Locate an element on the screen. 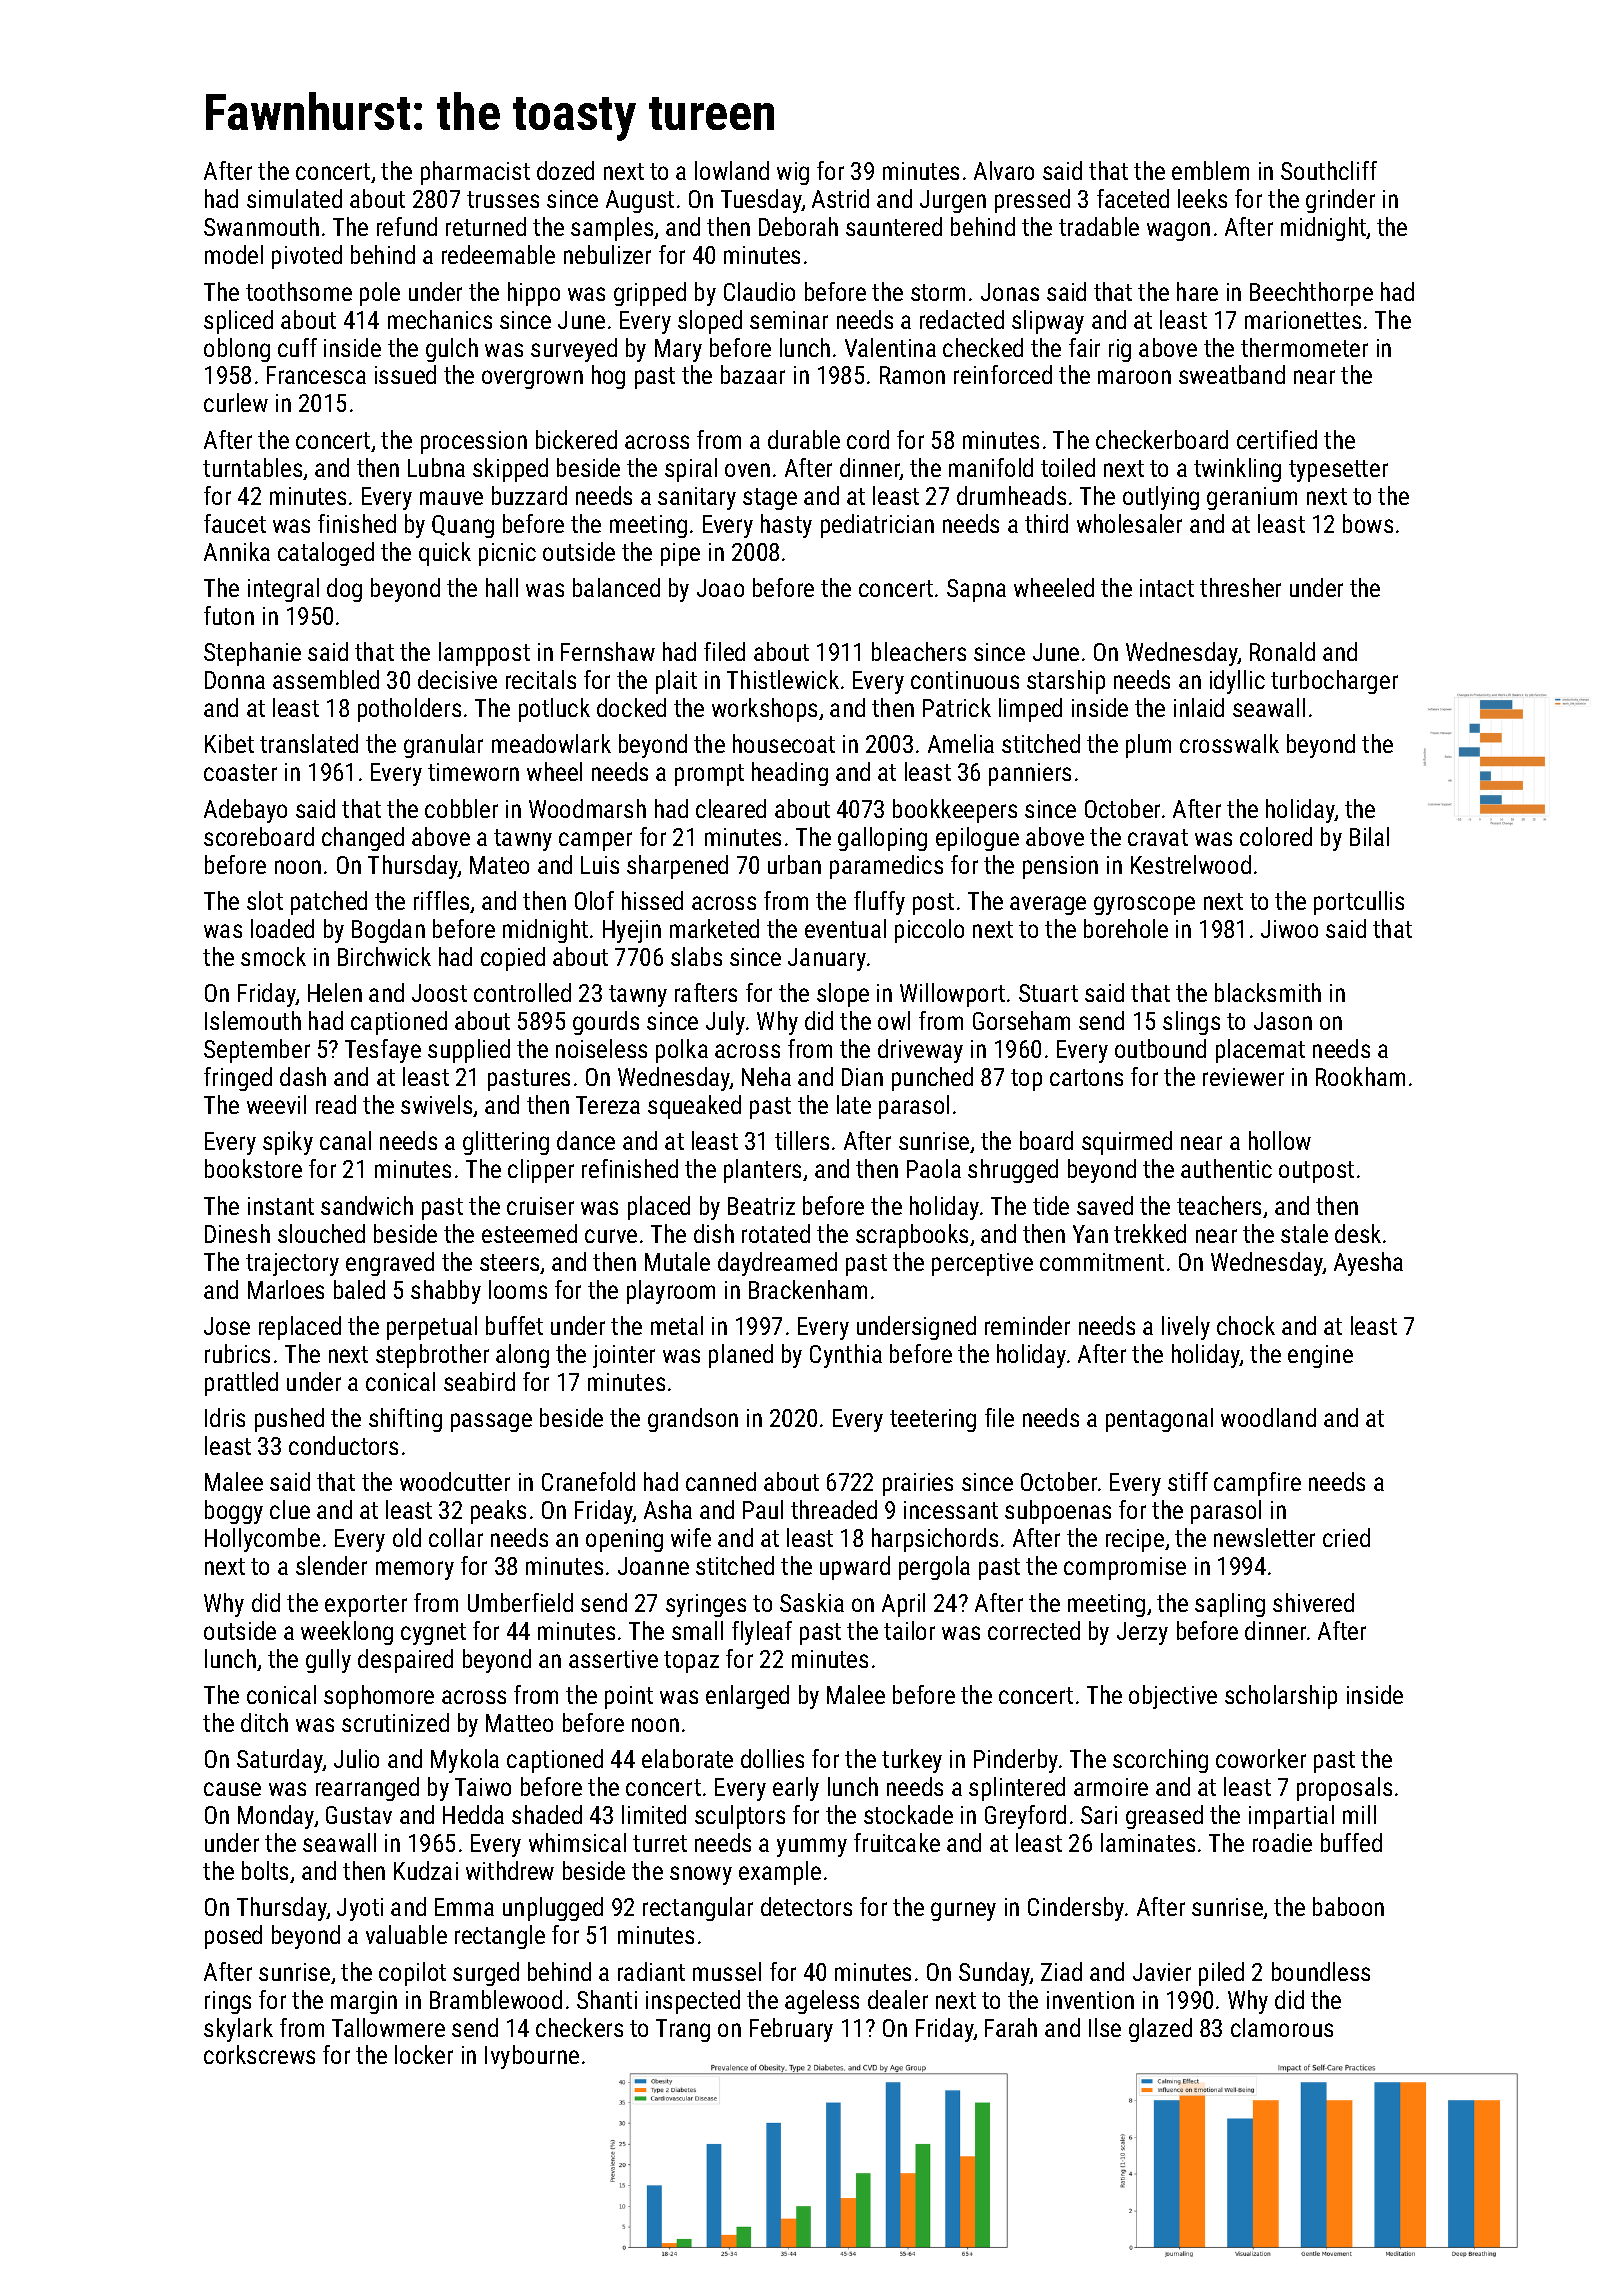  slings is located at coordinates (1191, 1023).
